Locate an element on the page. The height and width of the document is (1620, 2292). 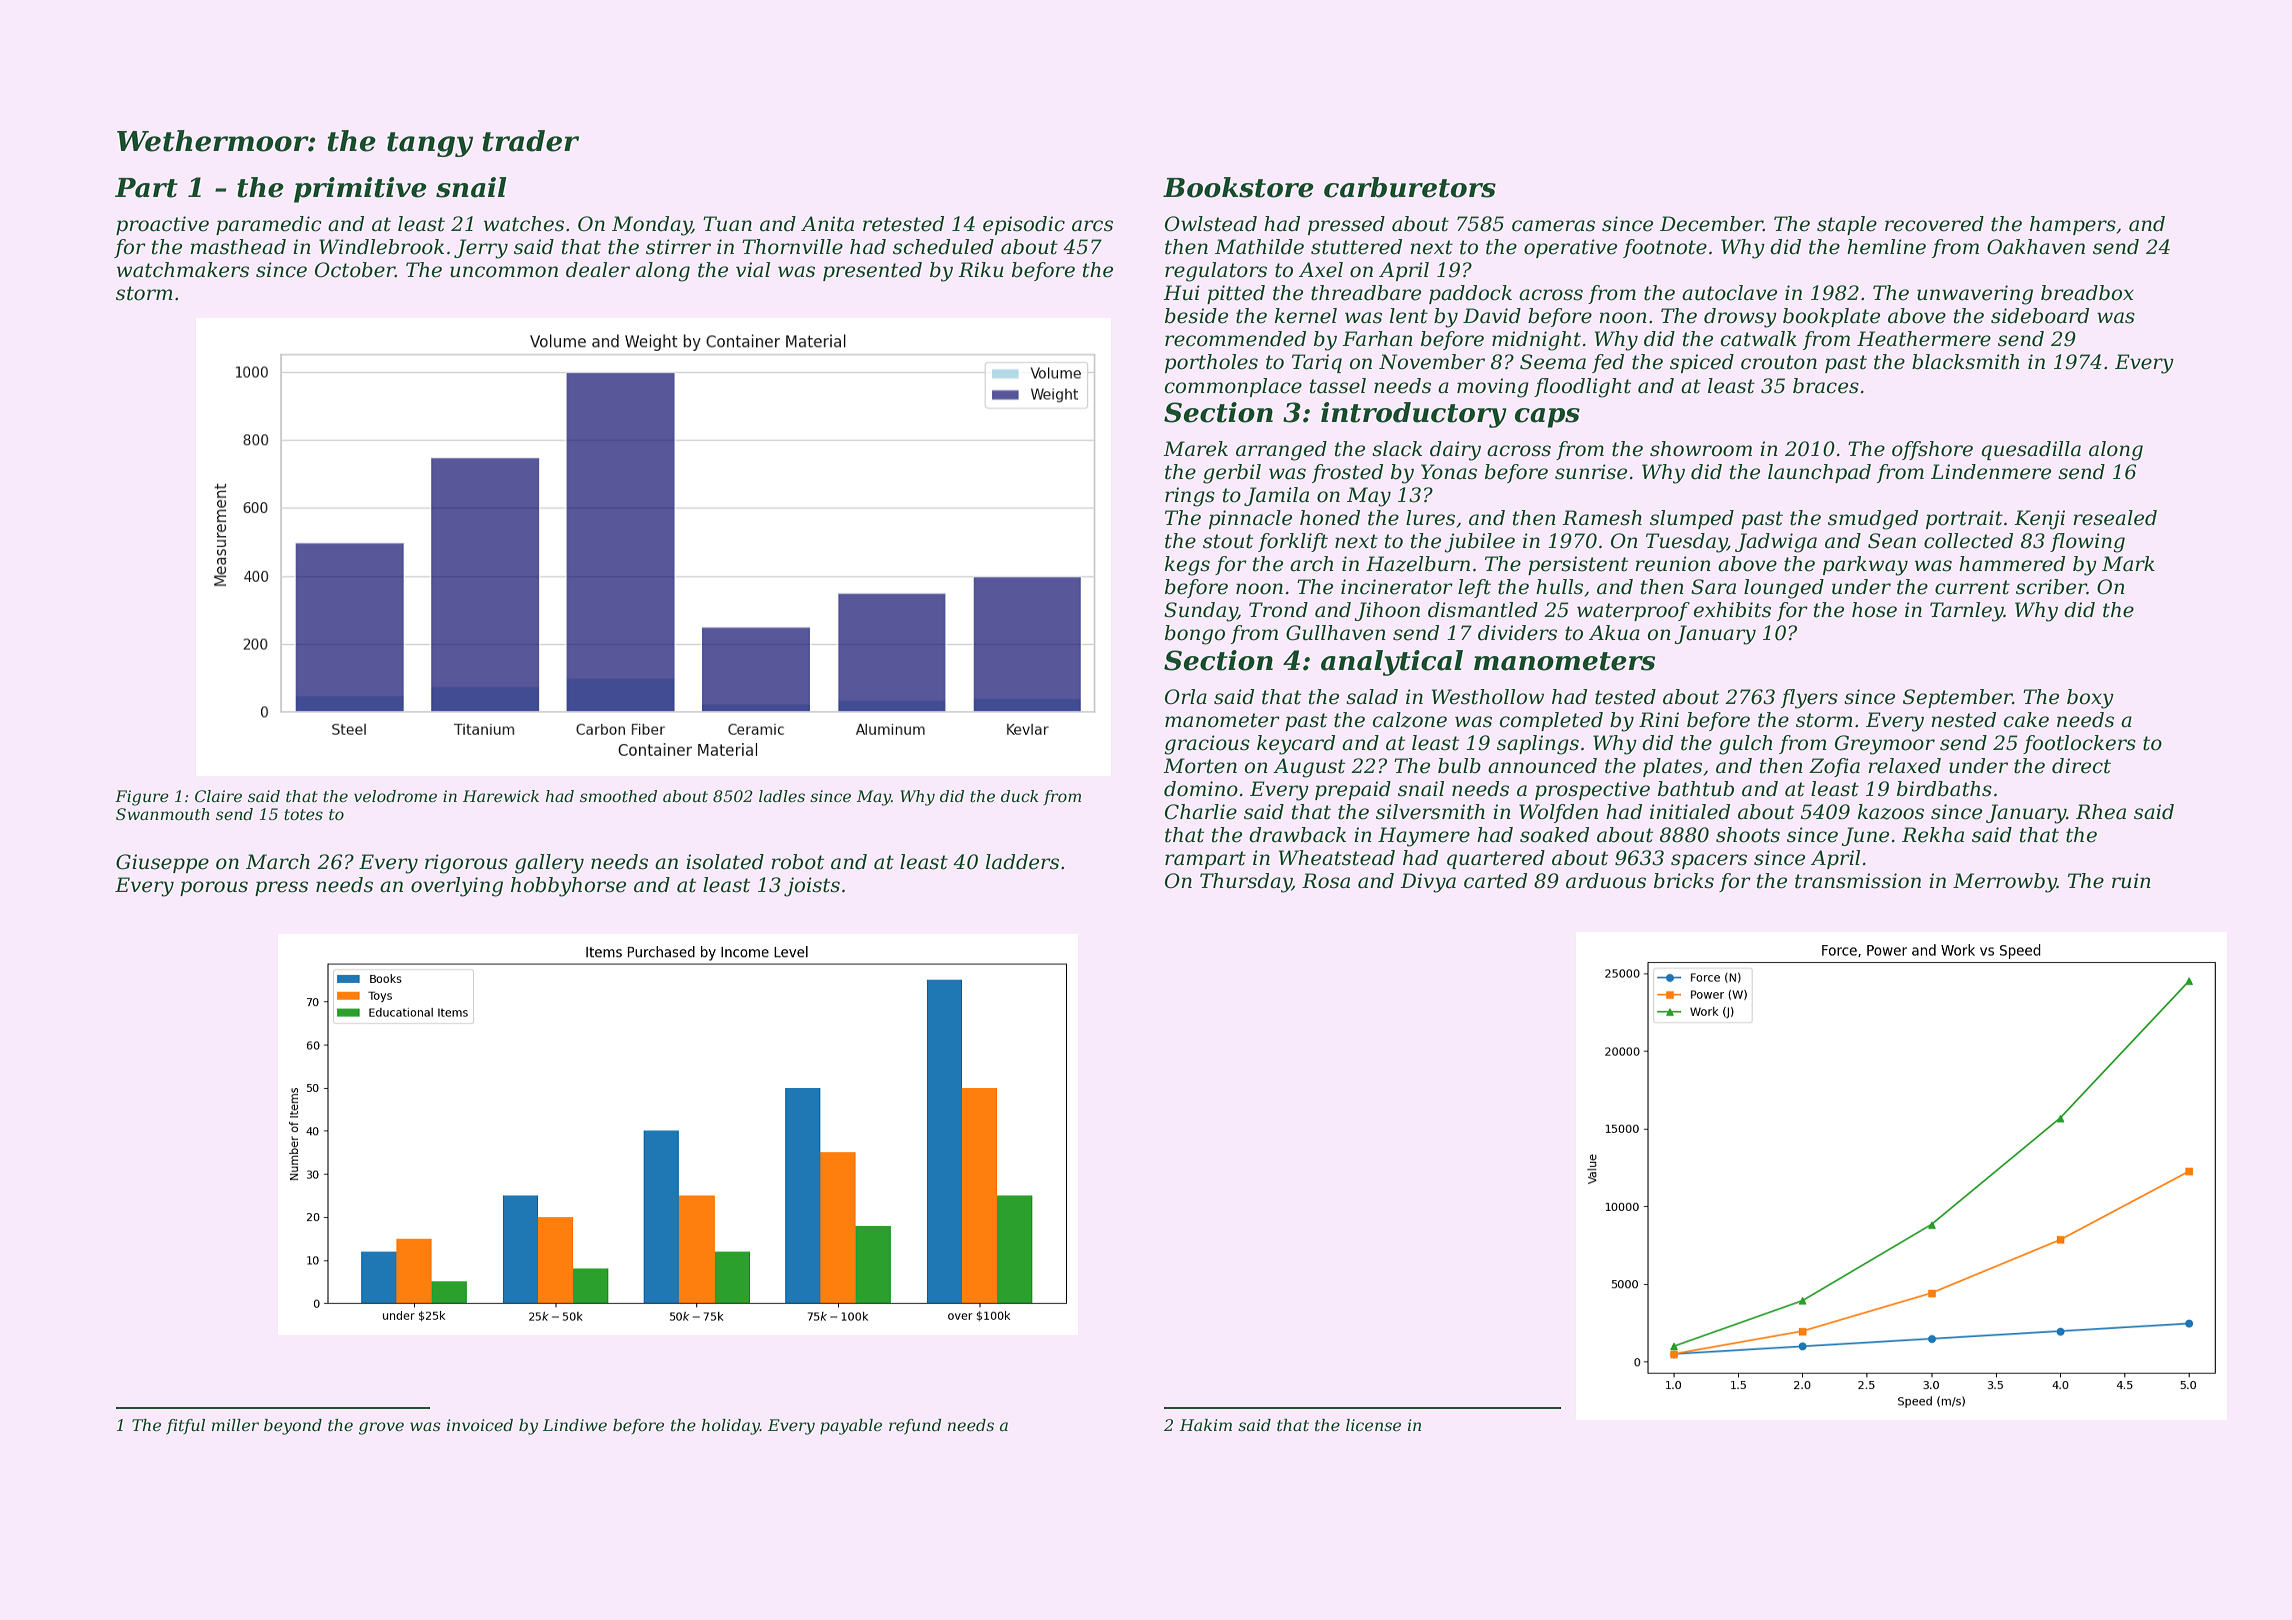
uncommon is located at coordinates (504, 272).
